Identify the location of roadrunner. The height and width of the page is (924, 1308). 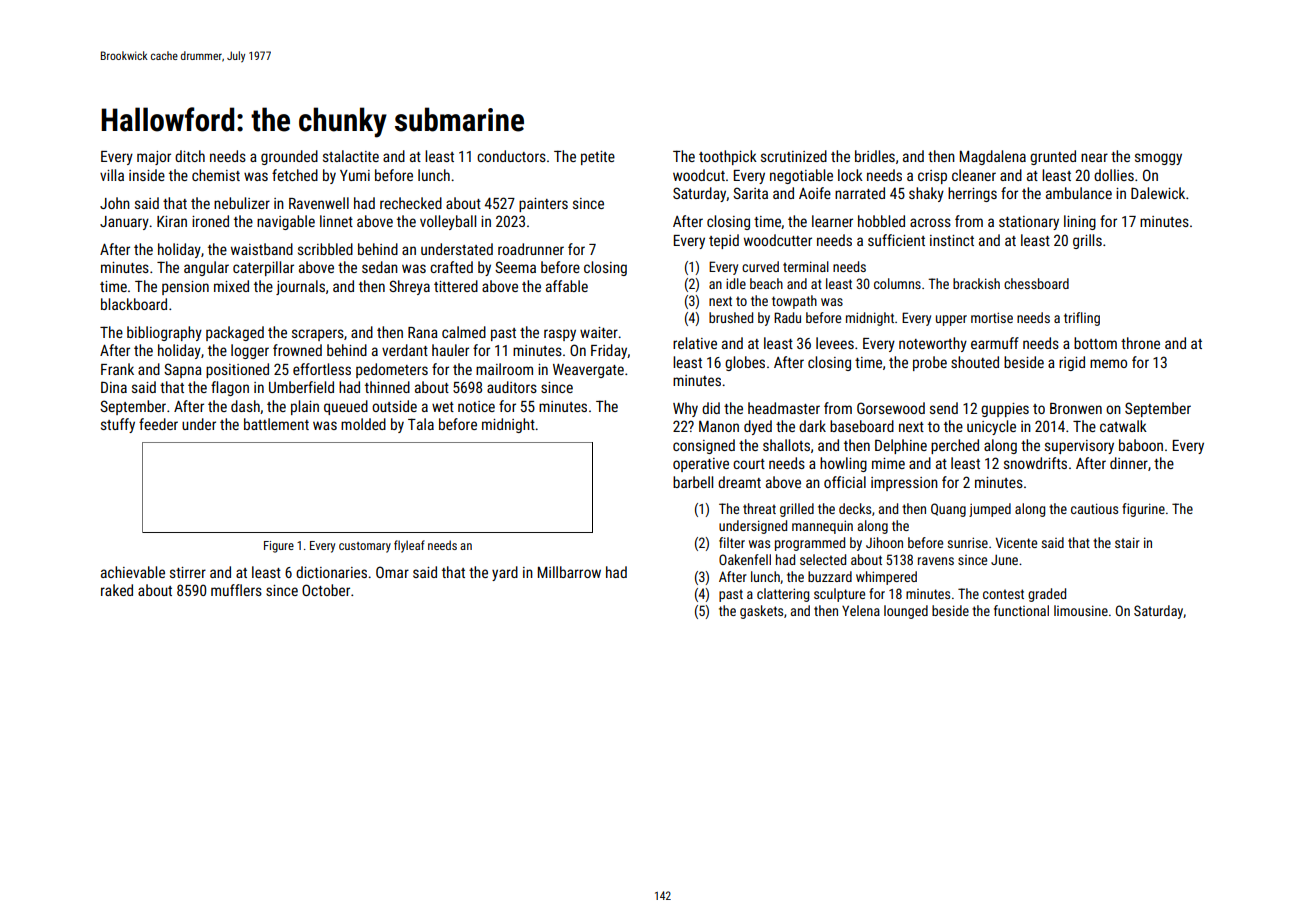
(531, 249).
